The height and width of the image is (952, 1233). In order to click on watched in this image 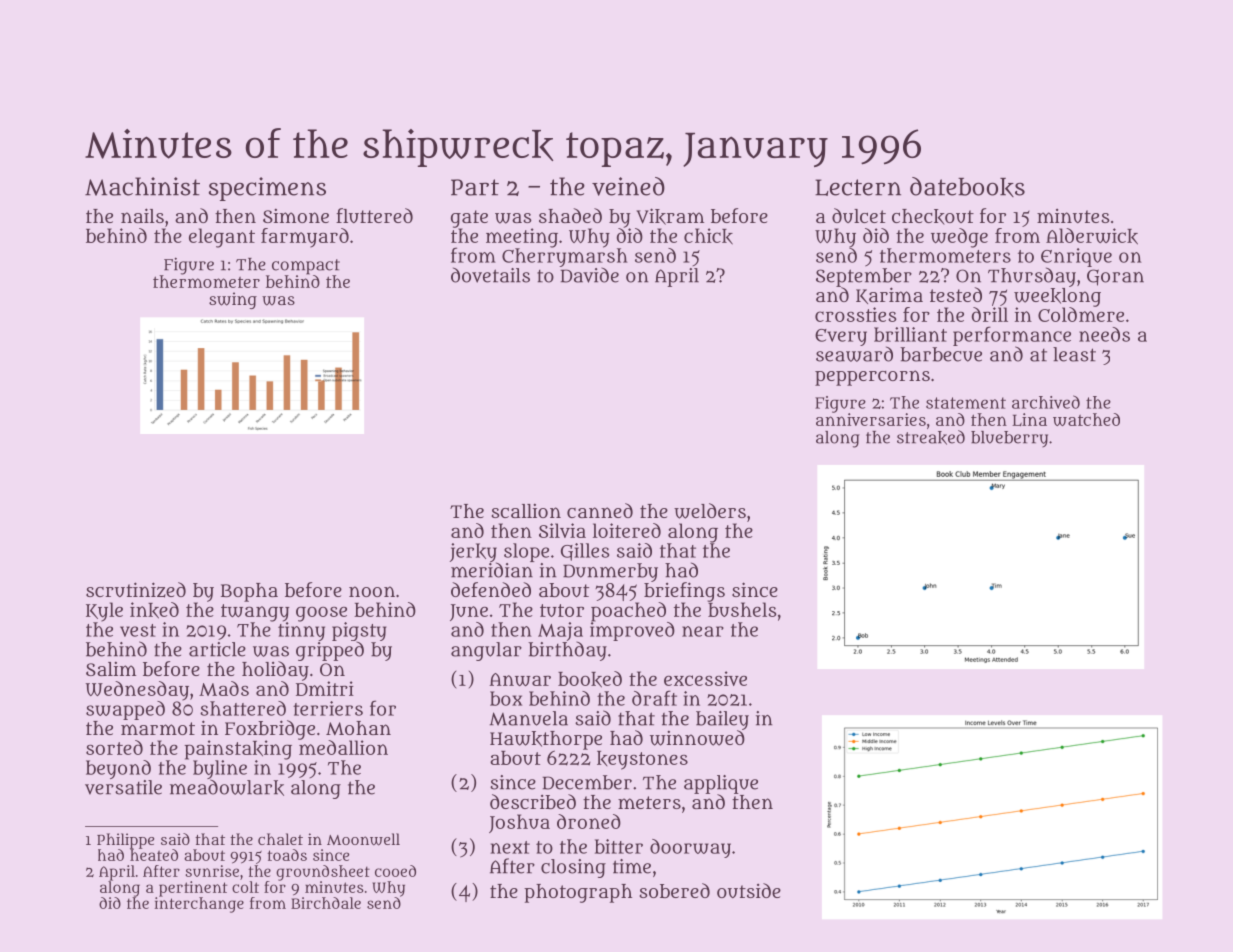, I will do `click(1086, 419)`.
